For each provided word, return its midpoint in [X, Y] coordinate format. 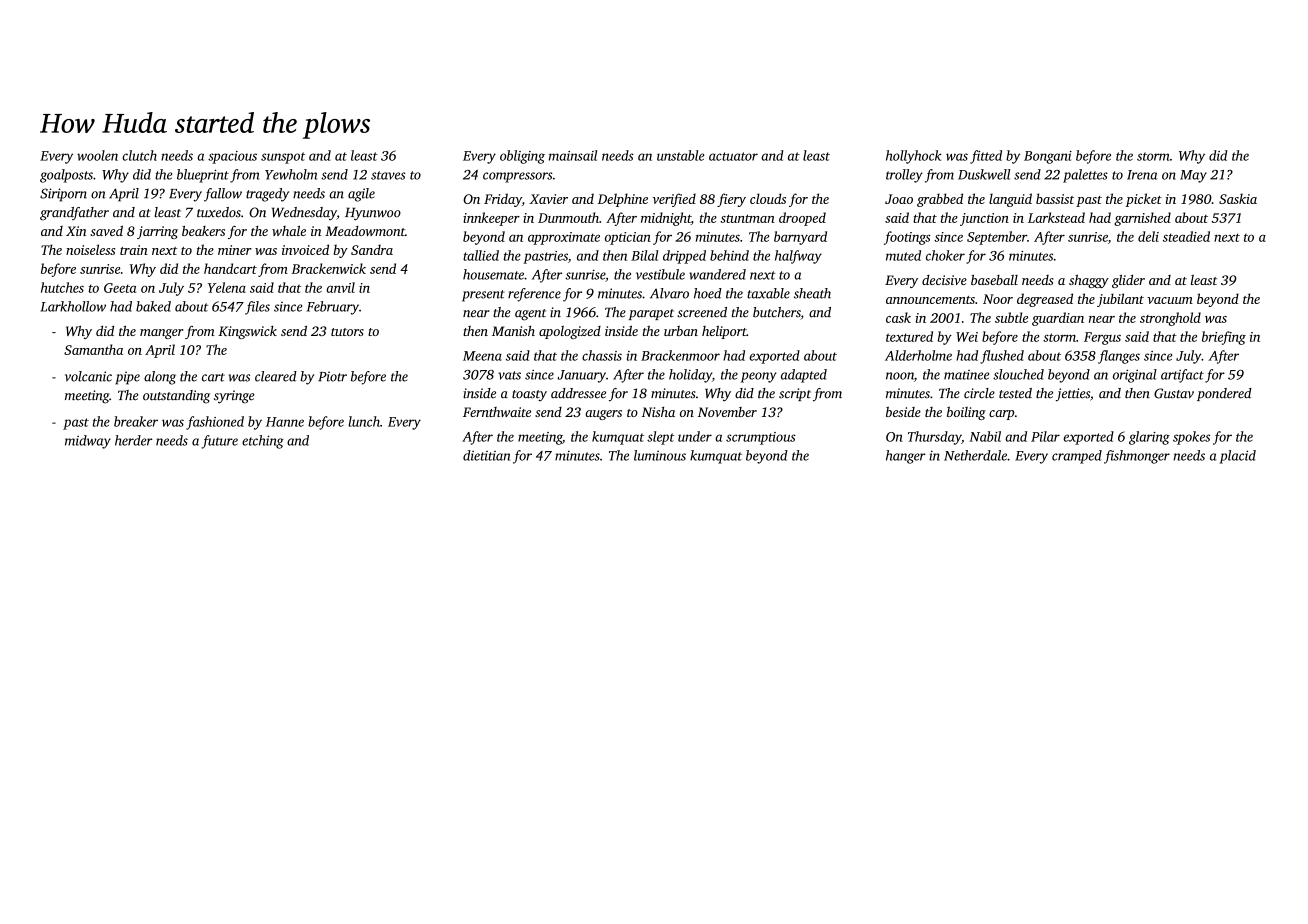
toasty [529, 395]
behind [729, 255]
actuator [733, 156]
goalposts [66, 176]
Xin [76, 231]
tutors [347, 332]
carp [1001, 415]
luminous [660, 455]
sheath [812, 293]
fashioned [215, 423]
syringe [234, 397]
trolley [904, 176]
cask [898, 317]
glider [1128, 281]
